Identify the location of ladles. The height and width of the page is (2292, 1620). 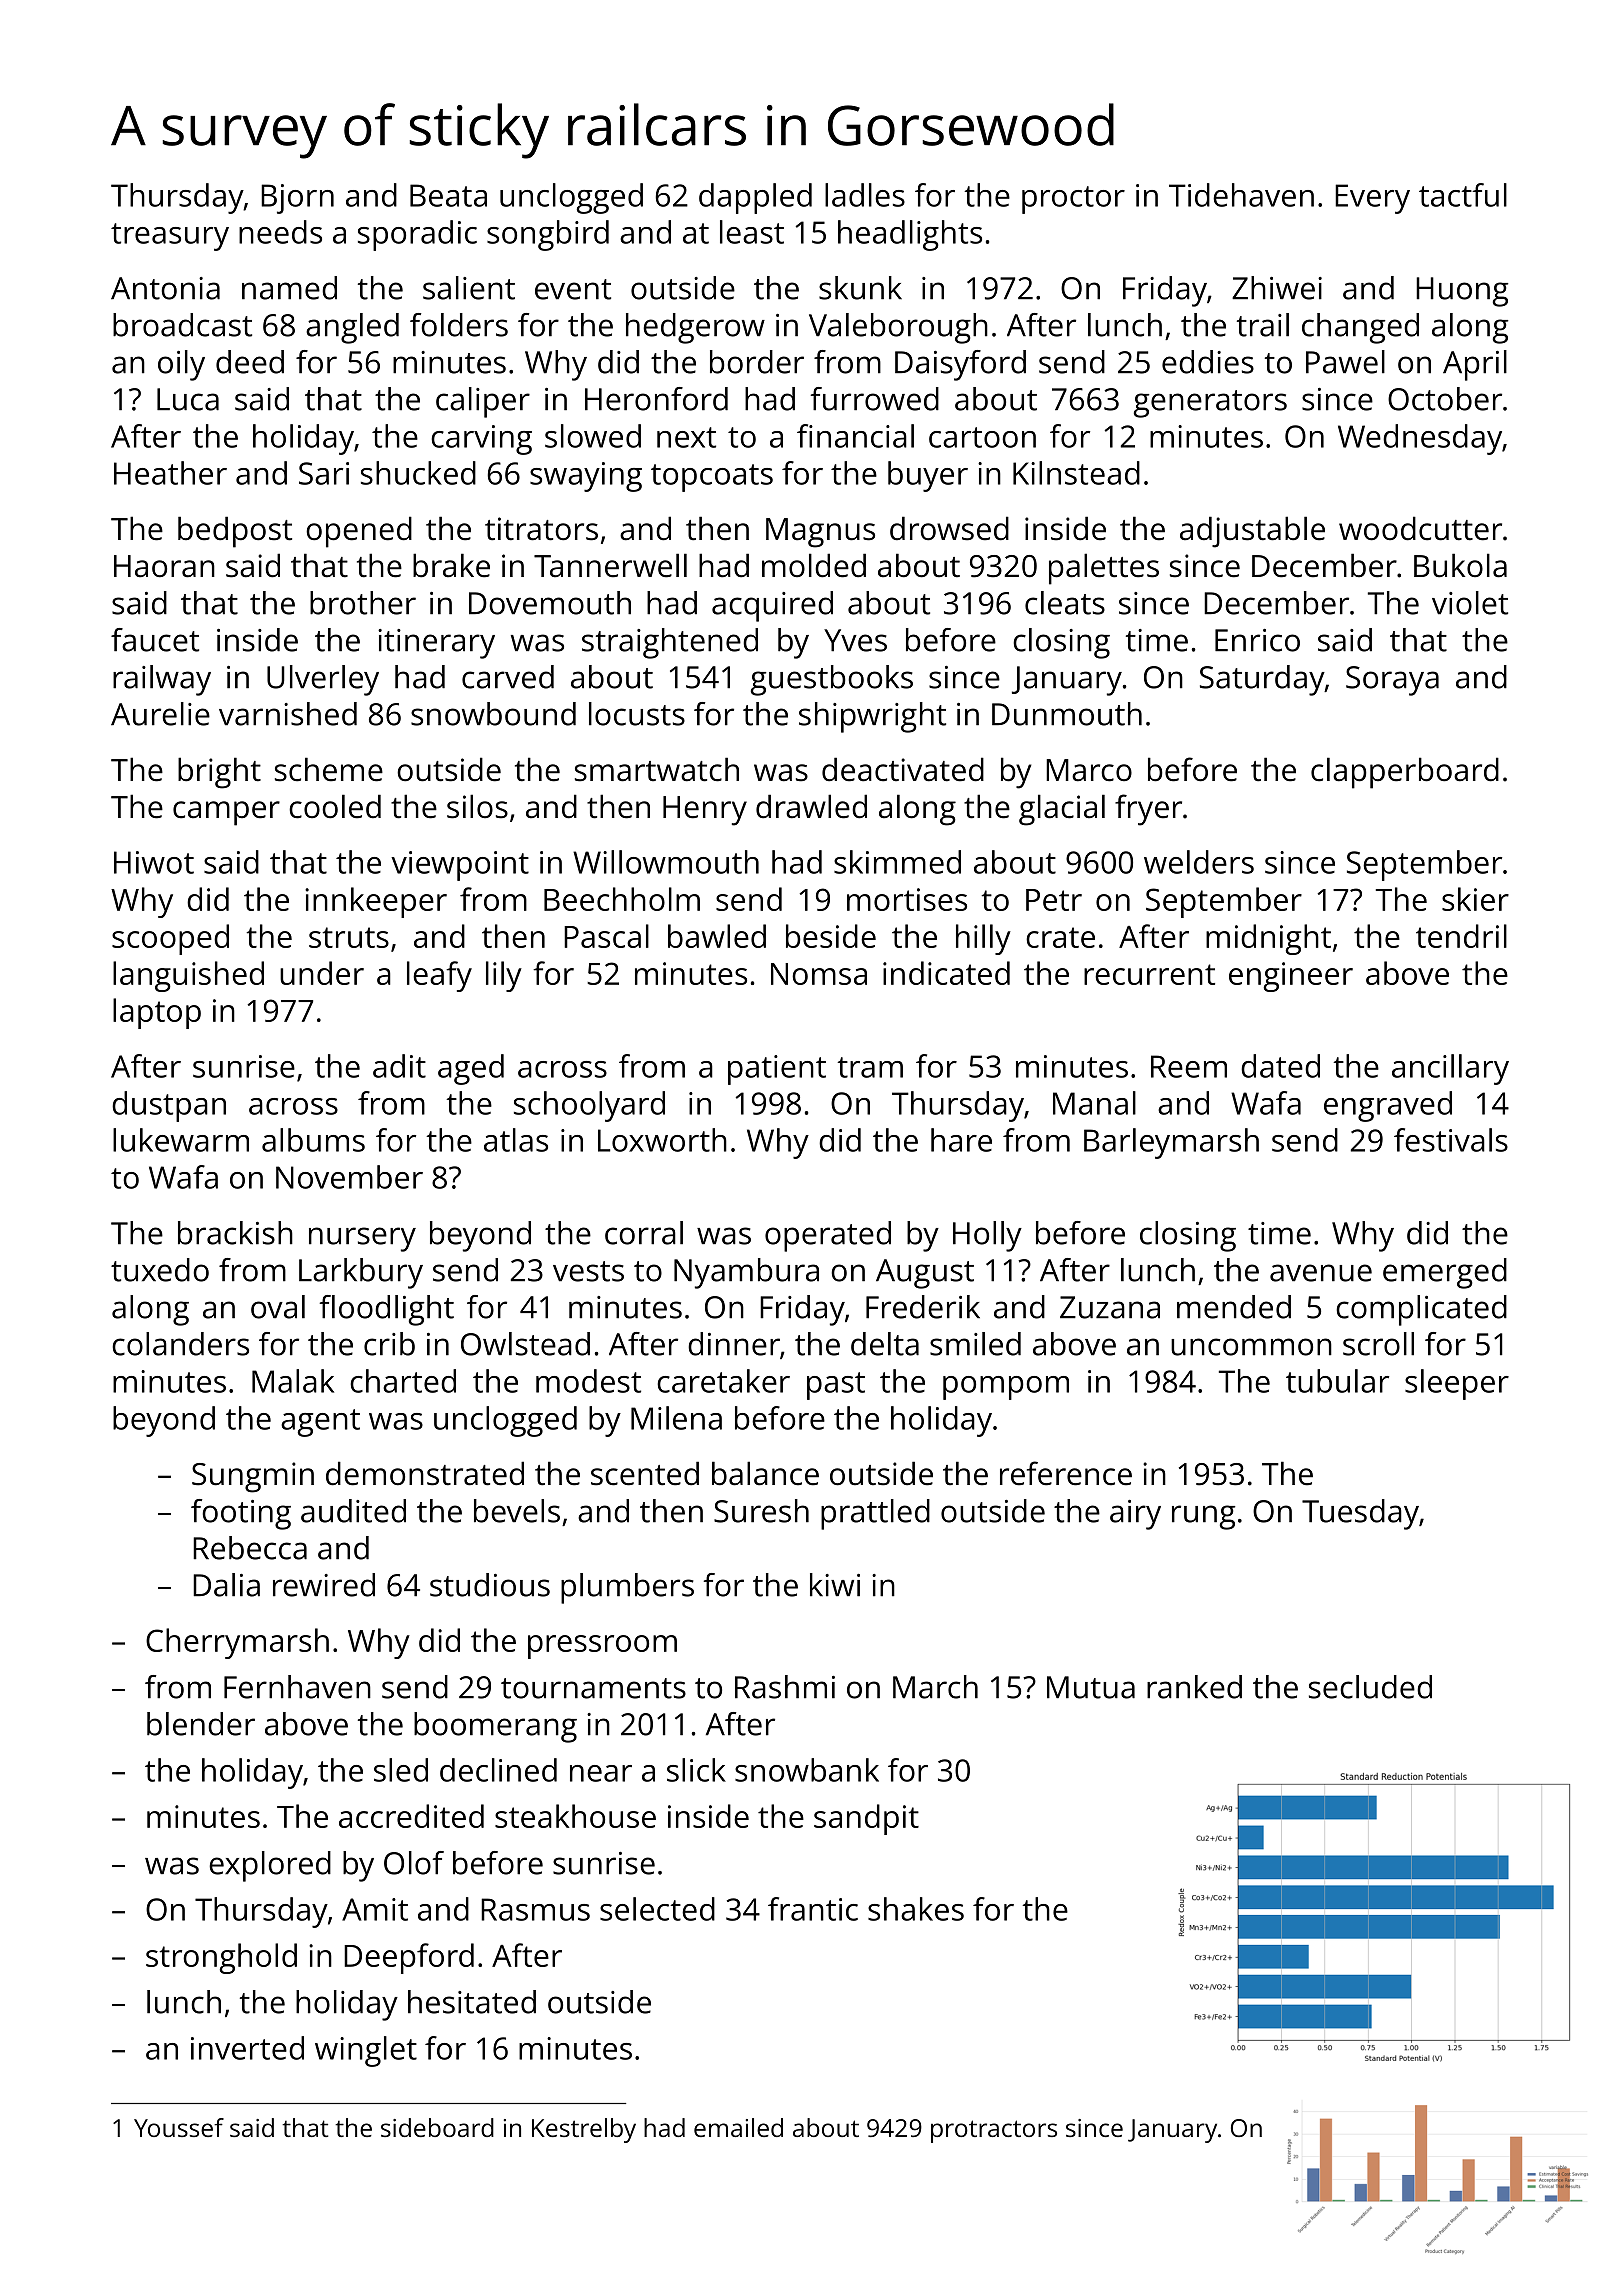
(865, 195).
